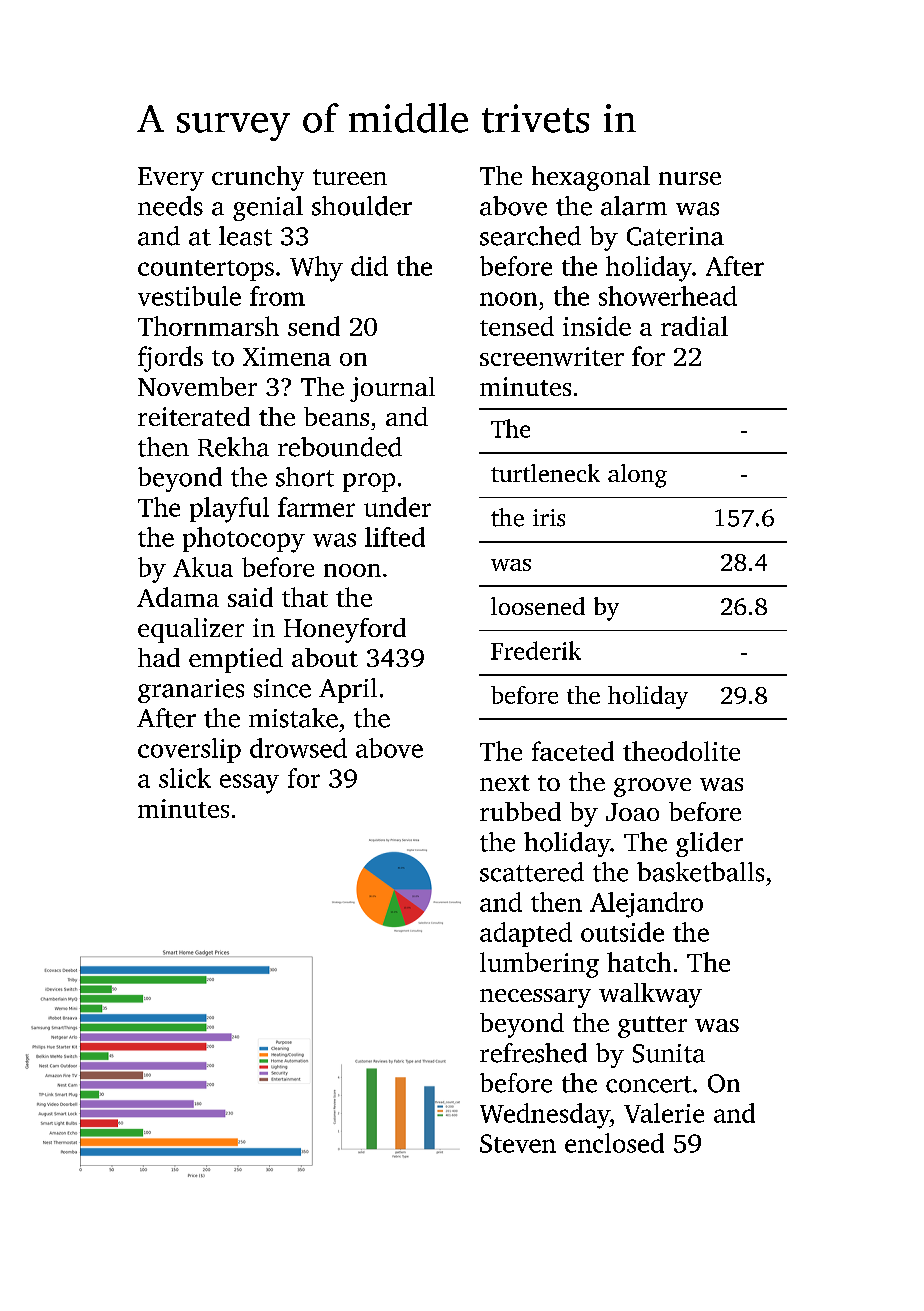  I want to click on slick, so click(185, 778).
